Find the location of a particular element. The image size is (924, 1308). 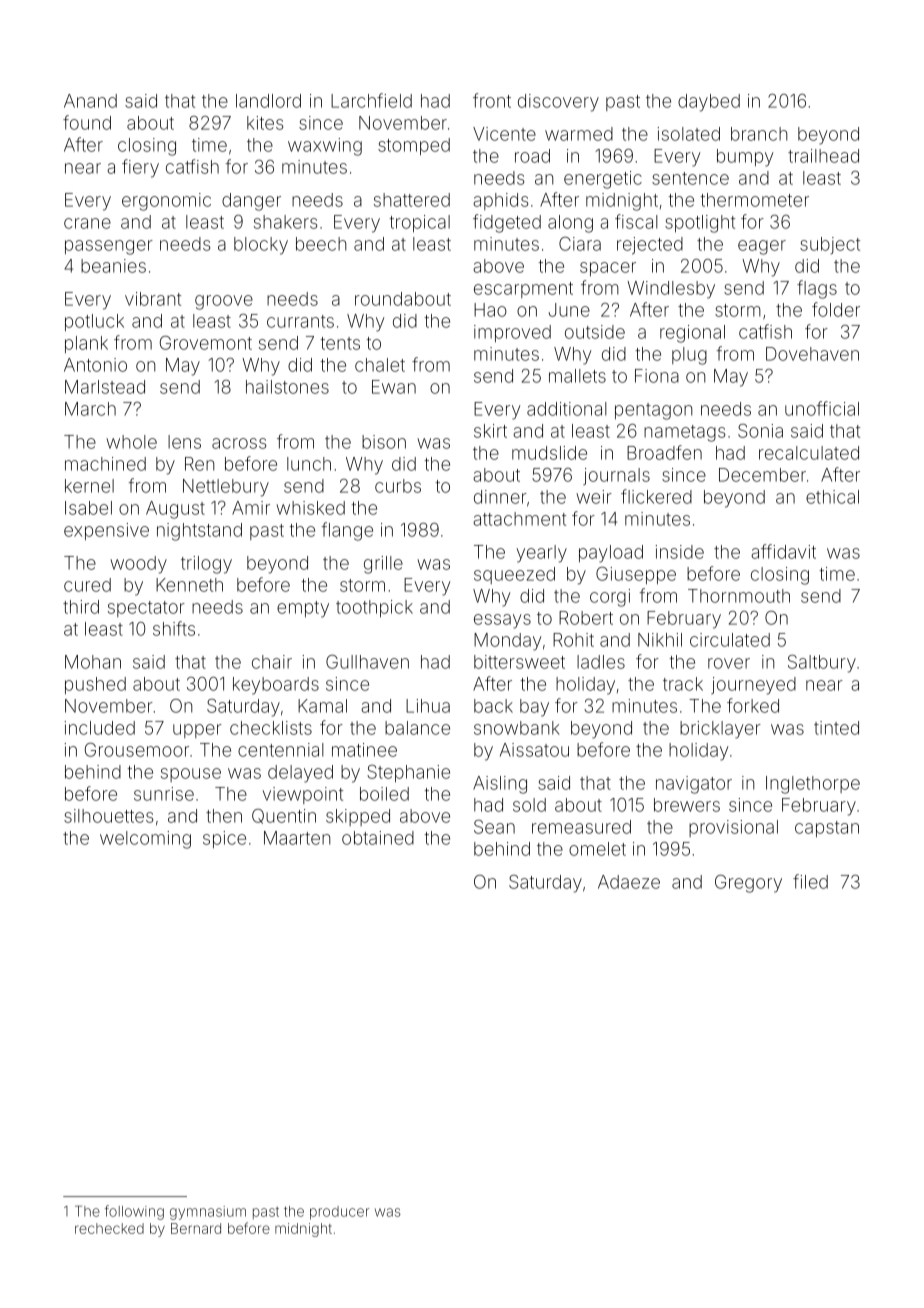

Sean is located at coordinates (494, 827).
